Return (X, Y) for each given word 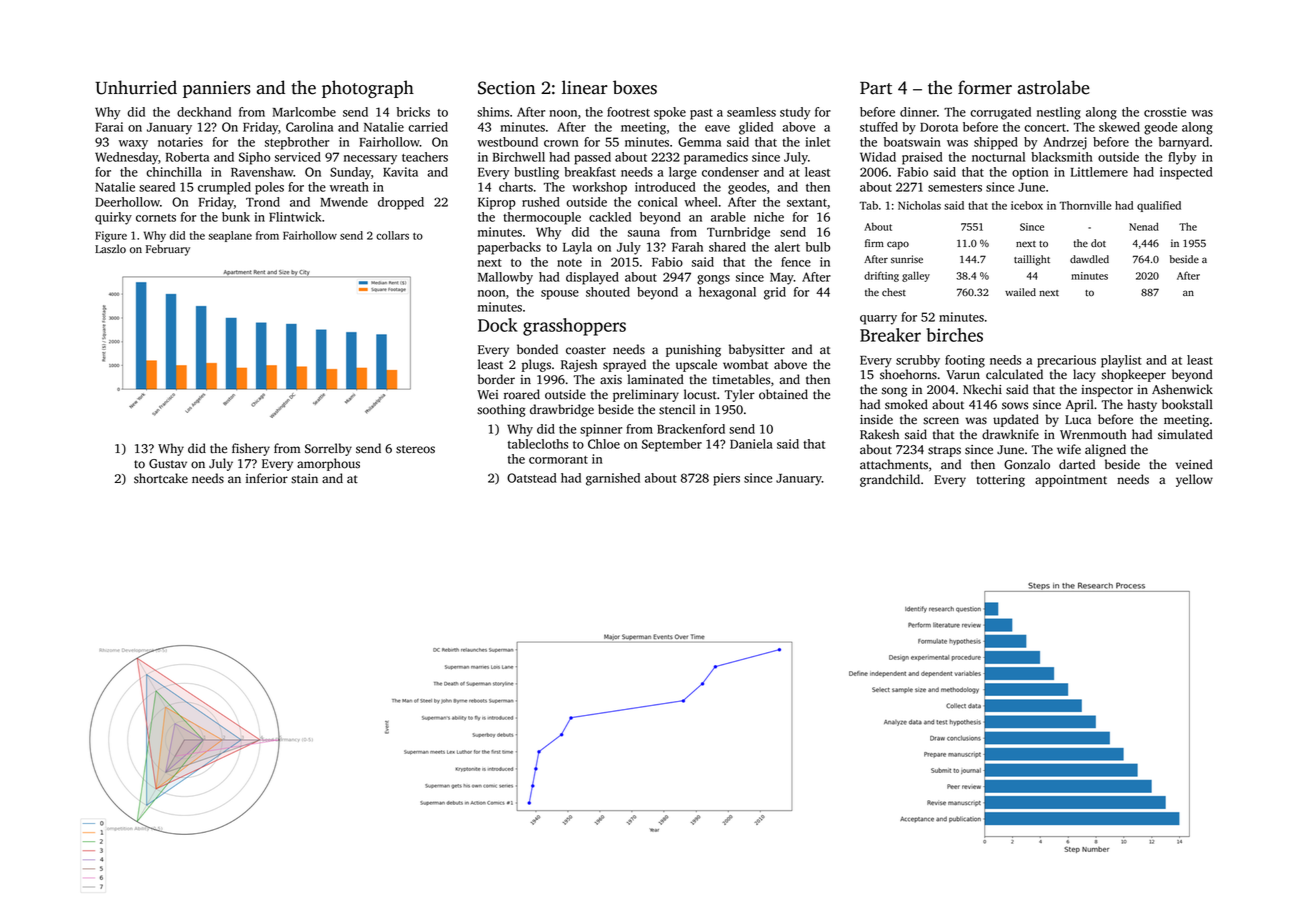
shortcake (161, 478)
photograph (368, 89)
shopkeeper (1134, 375)
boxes (635, 87)
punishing (693, 350)
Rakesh (879, 434)
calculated (1014, 374)
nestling (1059, 113)
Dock (498, 325)
